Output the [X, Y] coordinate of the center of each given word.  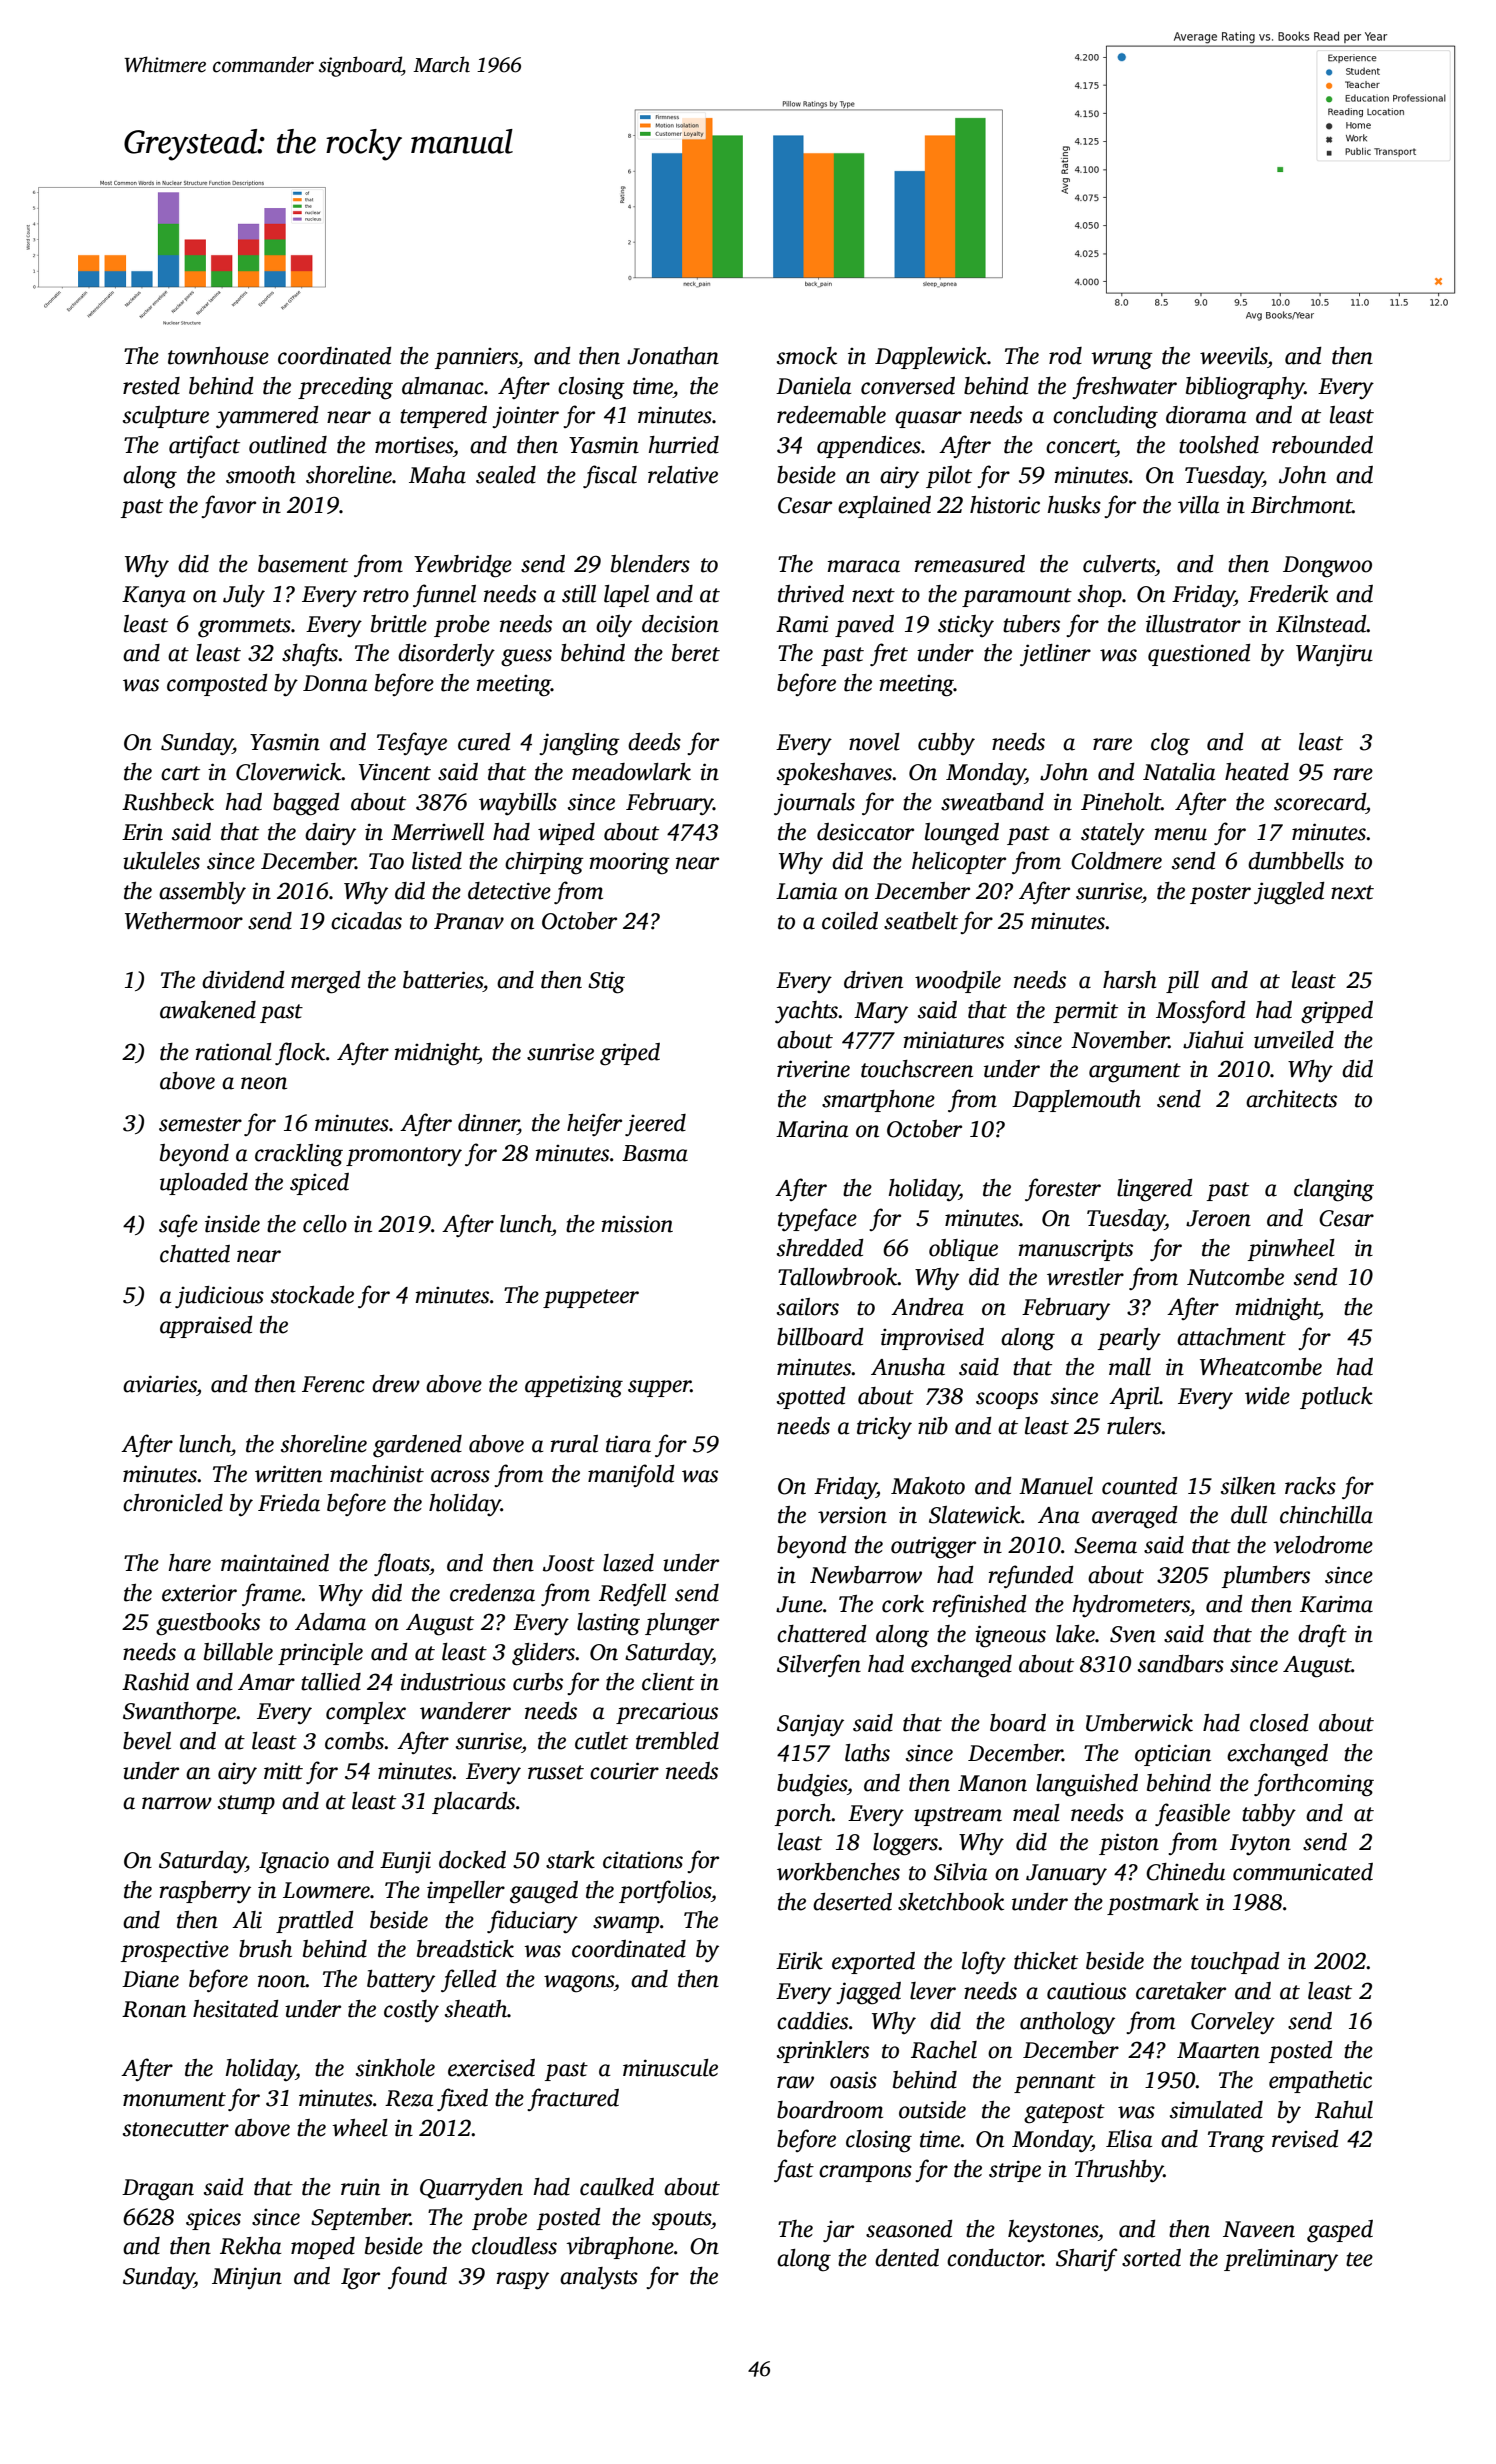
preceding [345, 388]
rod [1065, 356]
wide [1267, 1396]
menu [1181, 834]
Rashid [155, 1682]
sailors [808, 1307]
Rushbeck [168, 802]
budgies [812, 1785]
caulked [617, 2187]
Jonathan [673, 356]
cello [325, 1224]
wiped [566, 834]
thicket [1046, 1961]
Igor [360, 2279]
